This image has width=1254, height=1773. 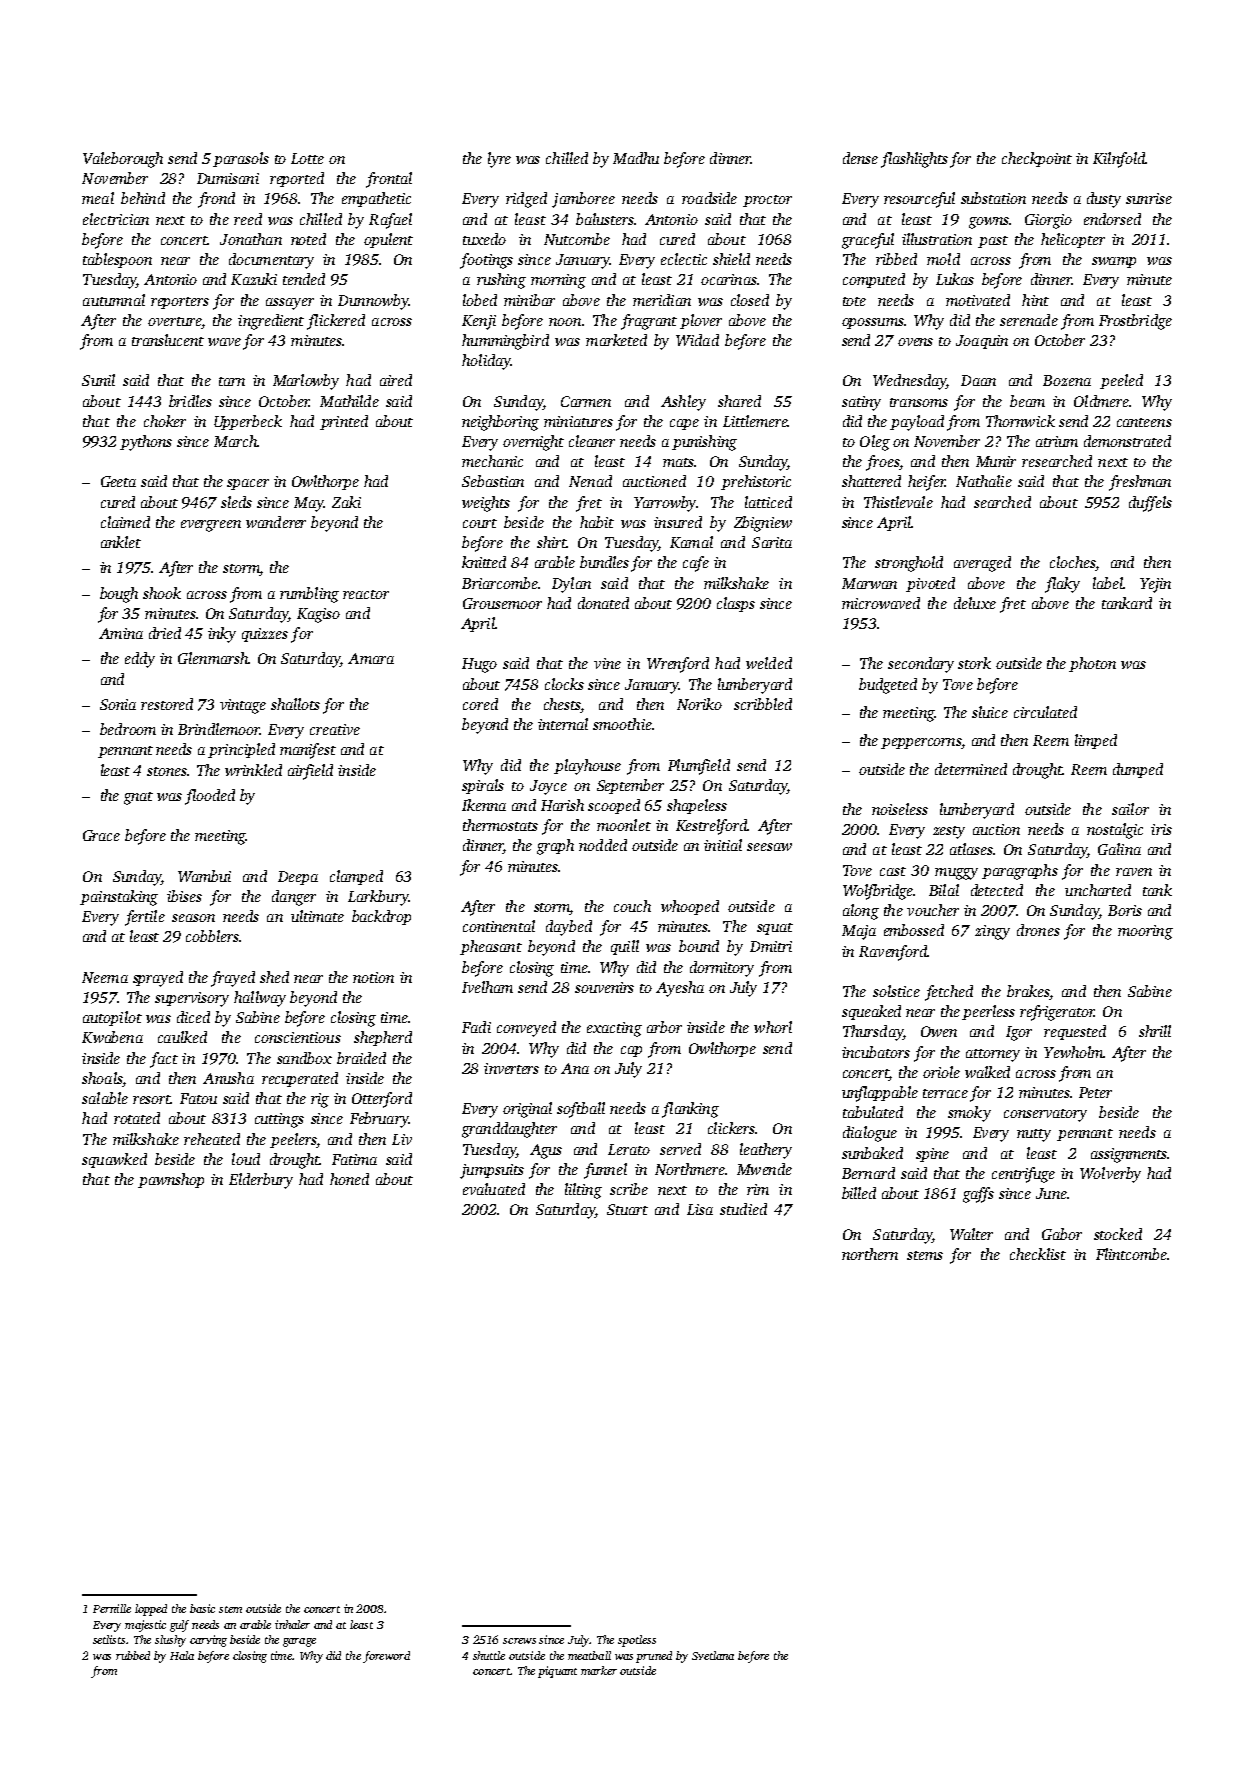 I want to click on lyre, so click(x=499, y=160).
